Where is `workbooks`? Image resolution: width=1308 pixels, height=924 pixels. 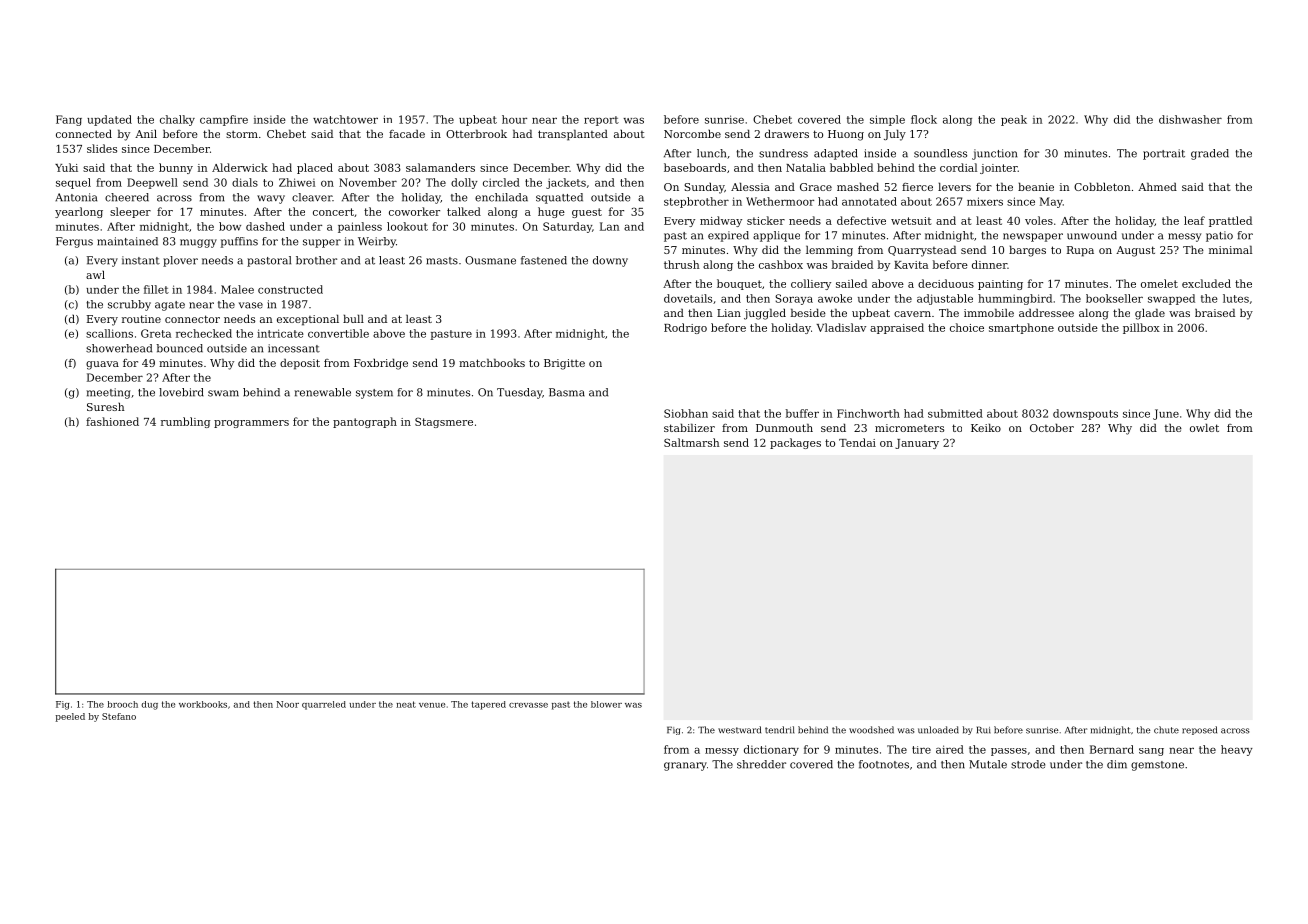
workbooks is located at coordinates (203, 704).
